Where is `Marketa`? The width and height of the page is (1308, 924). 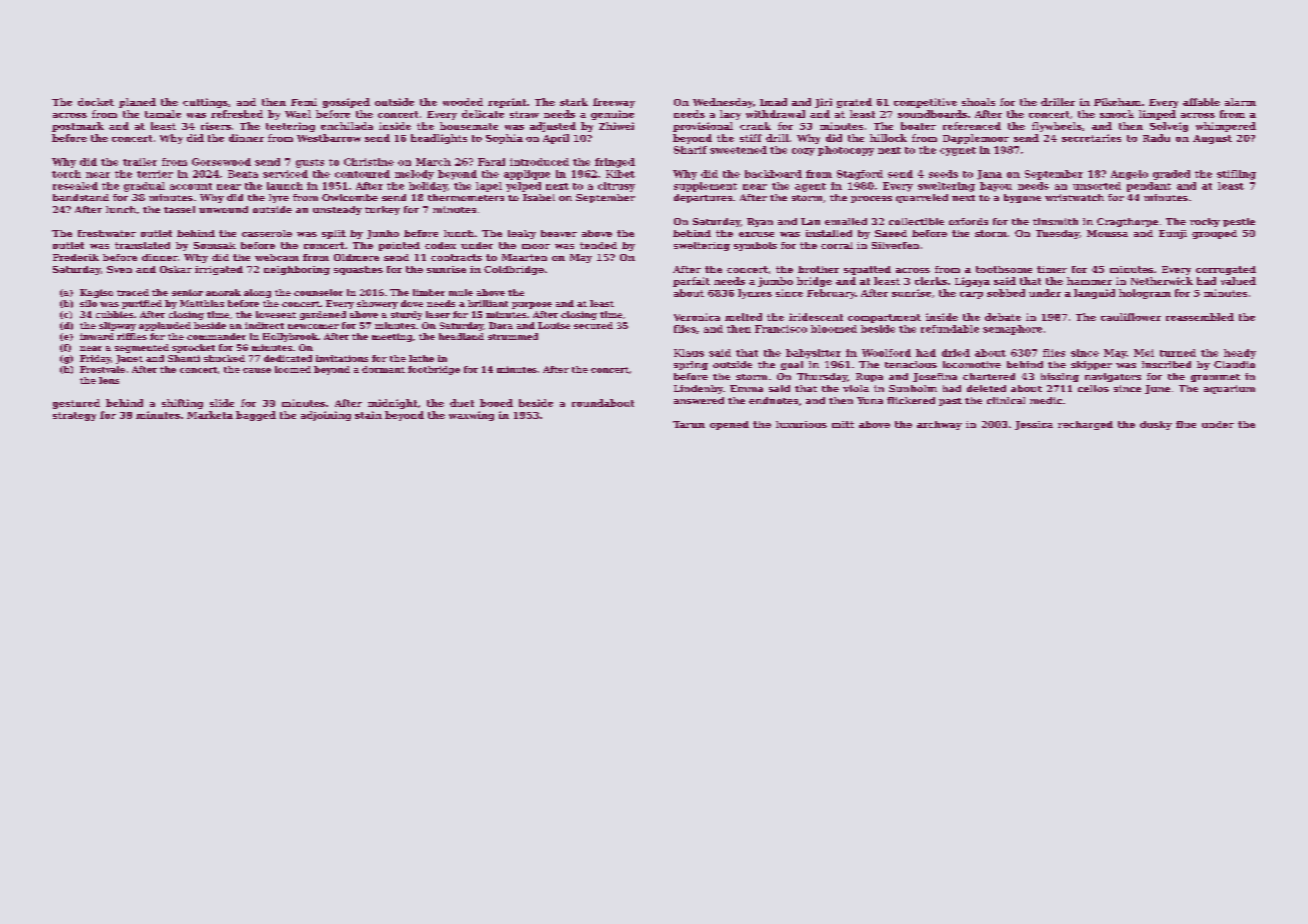
Marketa is located at coordinates (210, 415).
